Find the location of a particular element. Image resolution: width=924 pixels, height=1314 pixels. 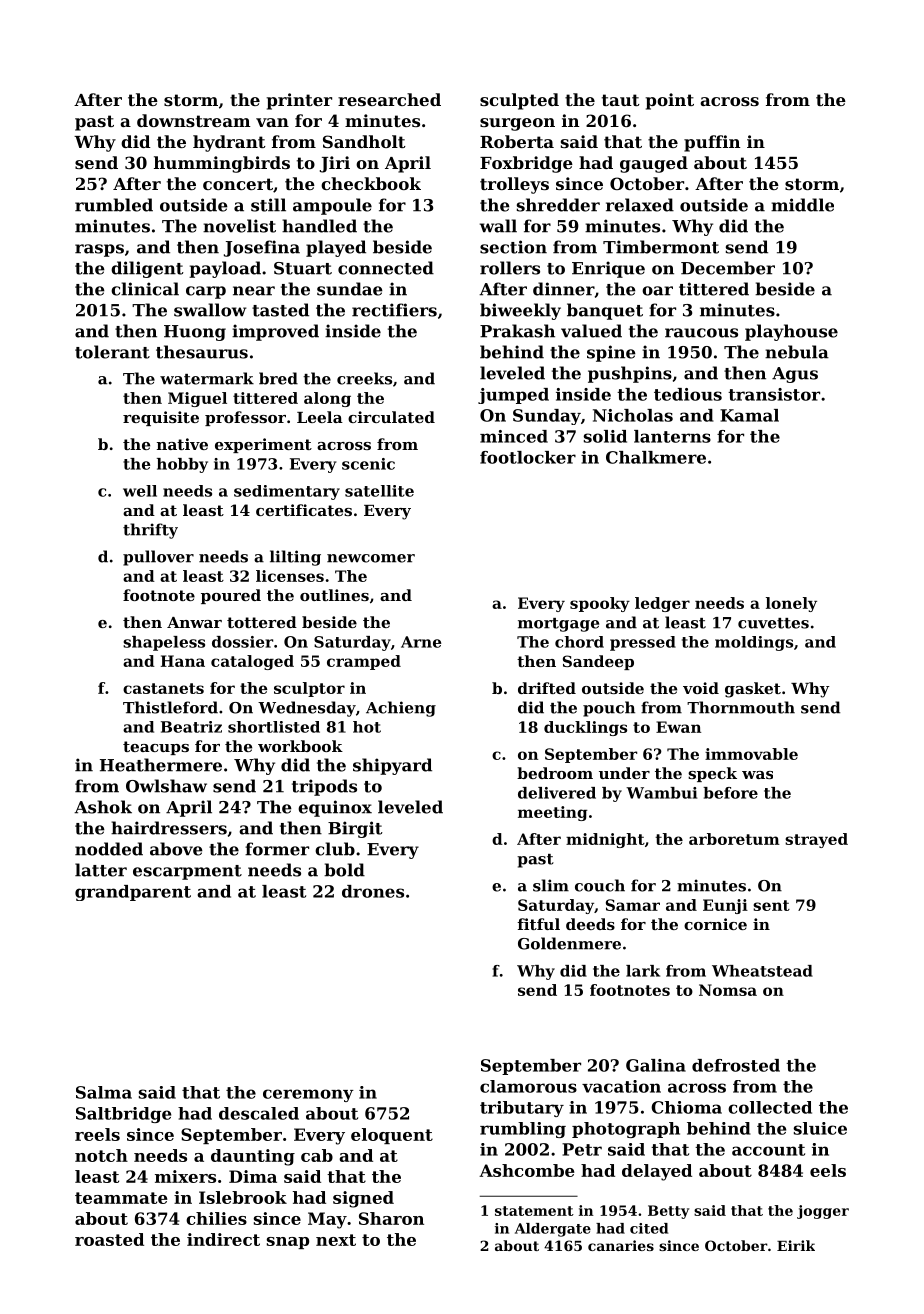

Agus is located at coordinates (795, 375).
